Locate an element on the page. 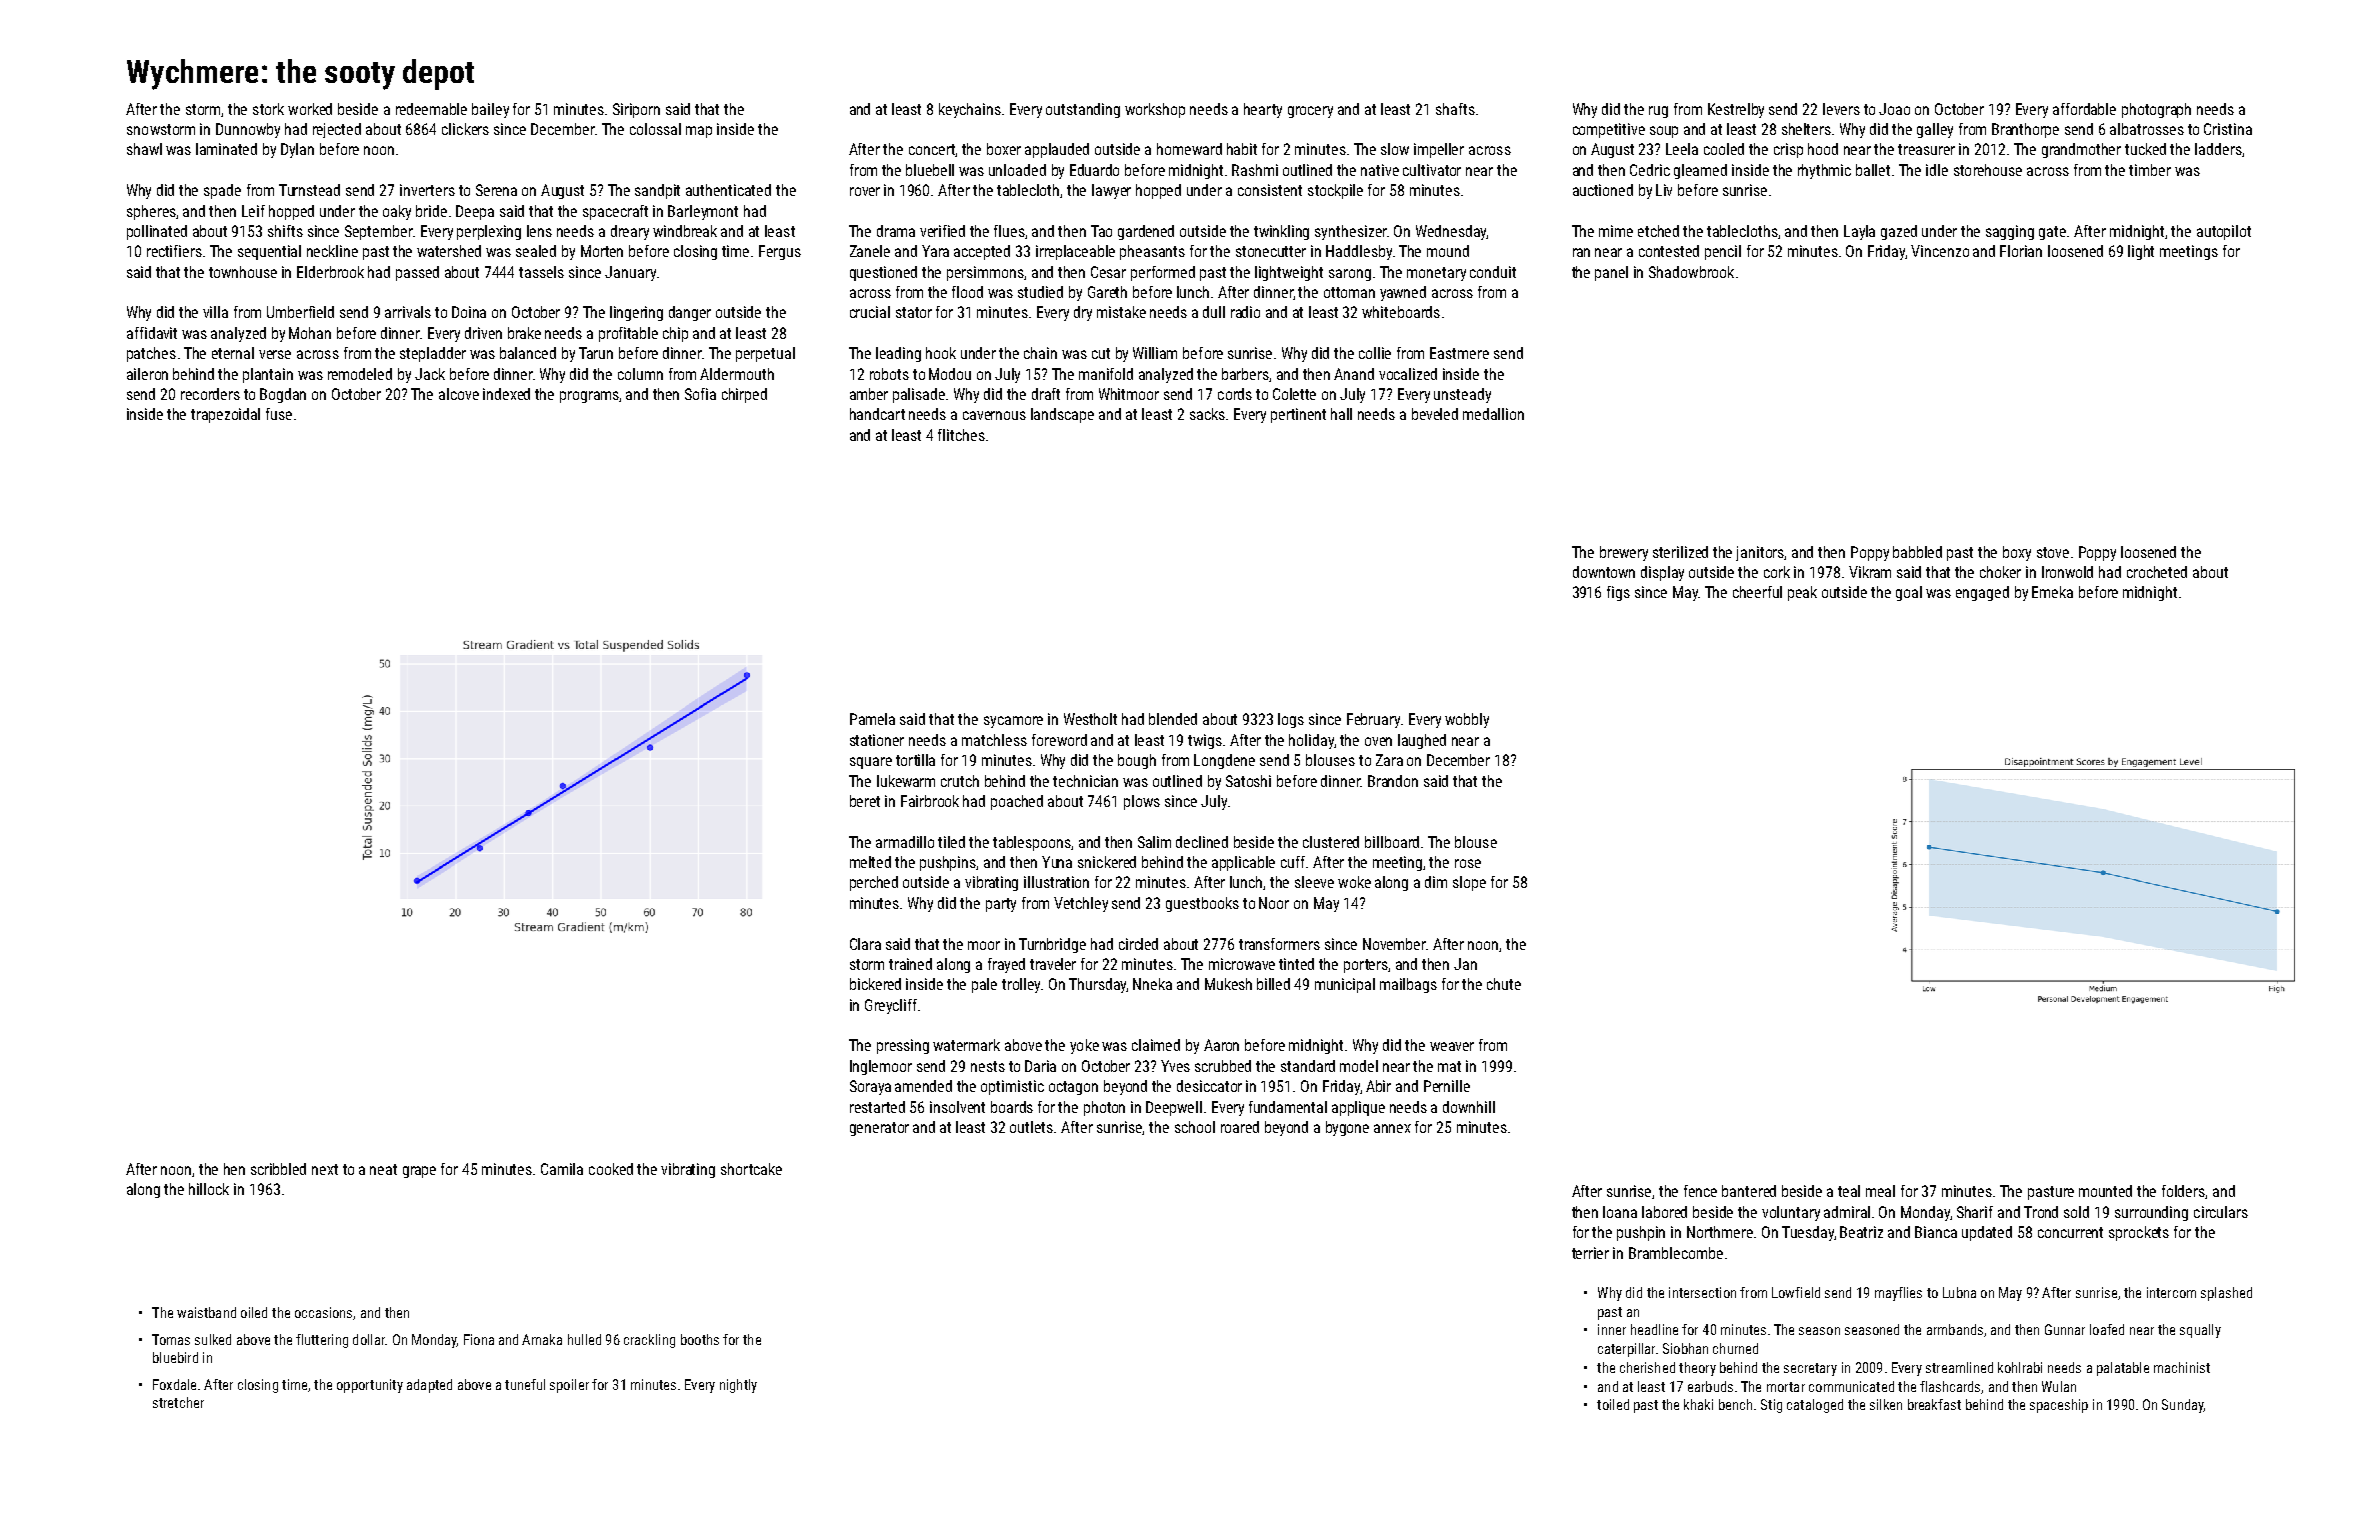 The image size is (2380, 1540). stove is located at coordinates (2053, 552).
